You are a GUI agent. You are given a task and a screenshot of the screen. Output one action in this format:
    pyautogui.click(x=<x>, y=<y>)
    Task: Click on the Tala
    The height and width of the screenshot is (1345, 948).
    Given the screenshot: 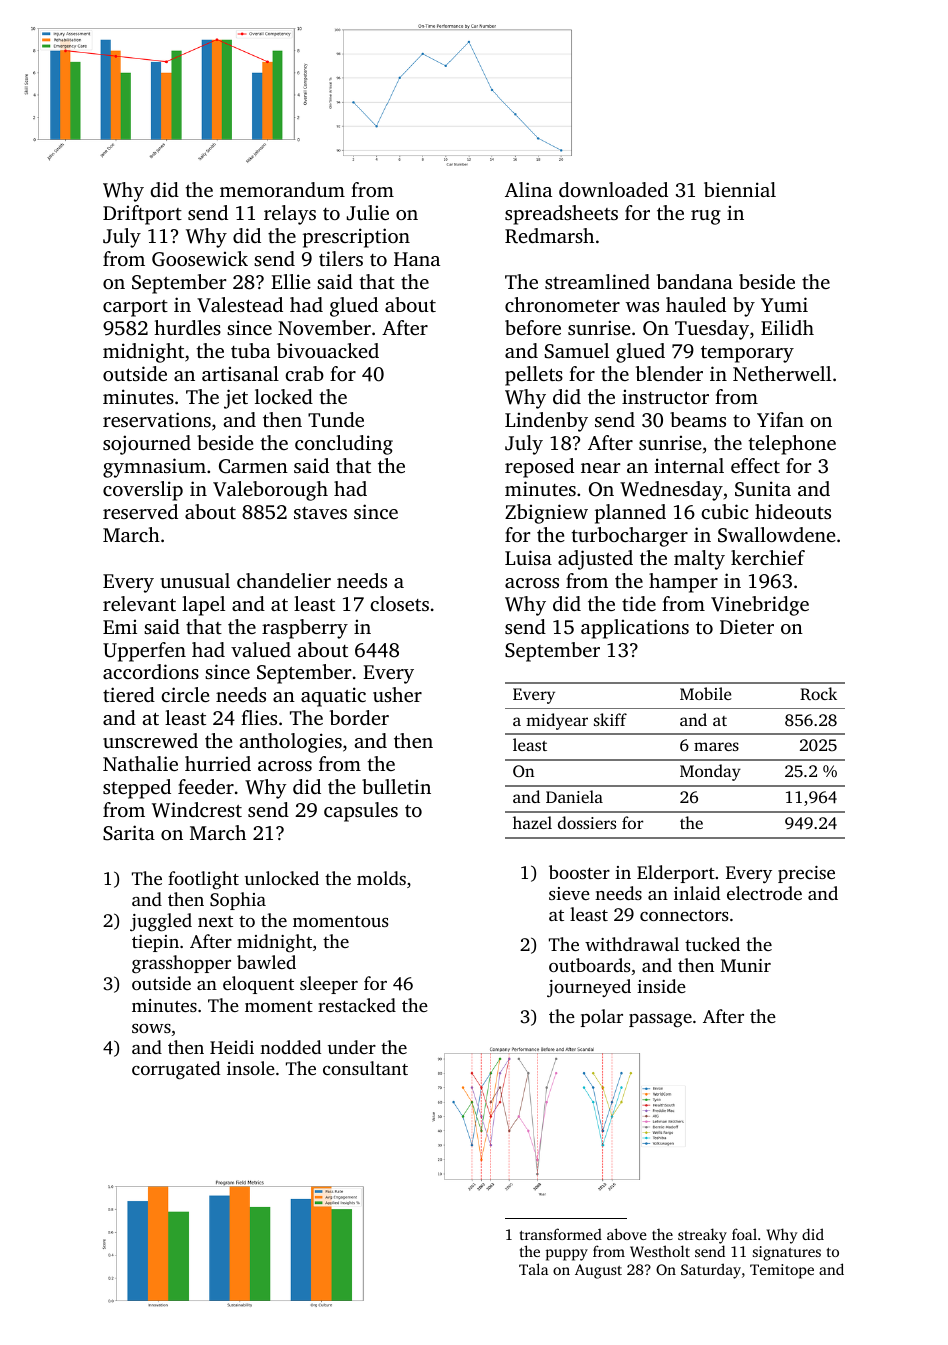 What is the action you would take?
    pyautogui.click(x=533, y=1269)
